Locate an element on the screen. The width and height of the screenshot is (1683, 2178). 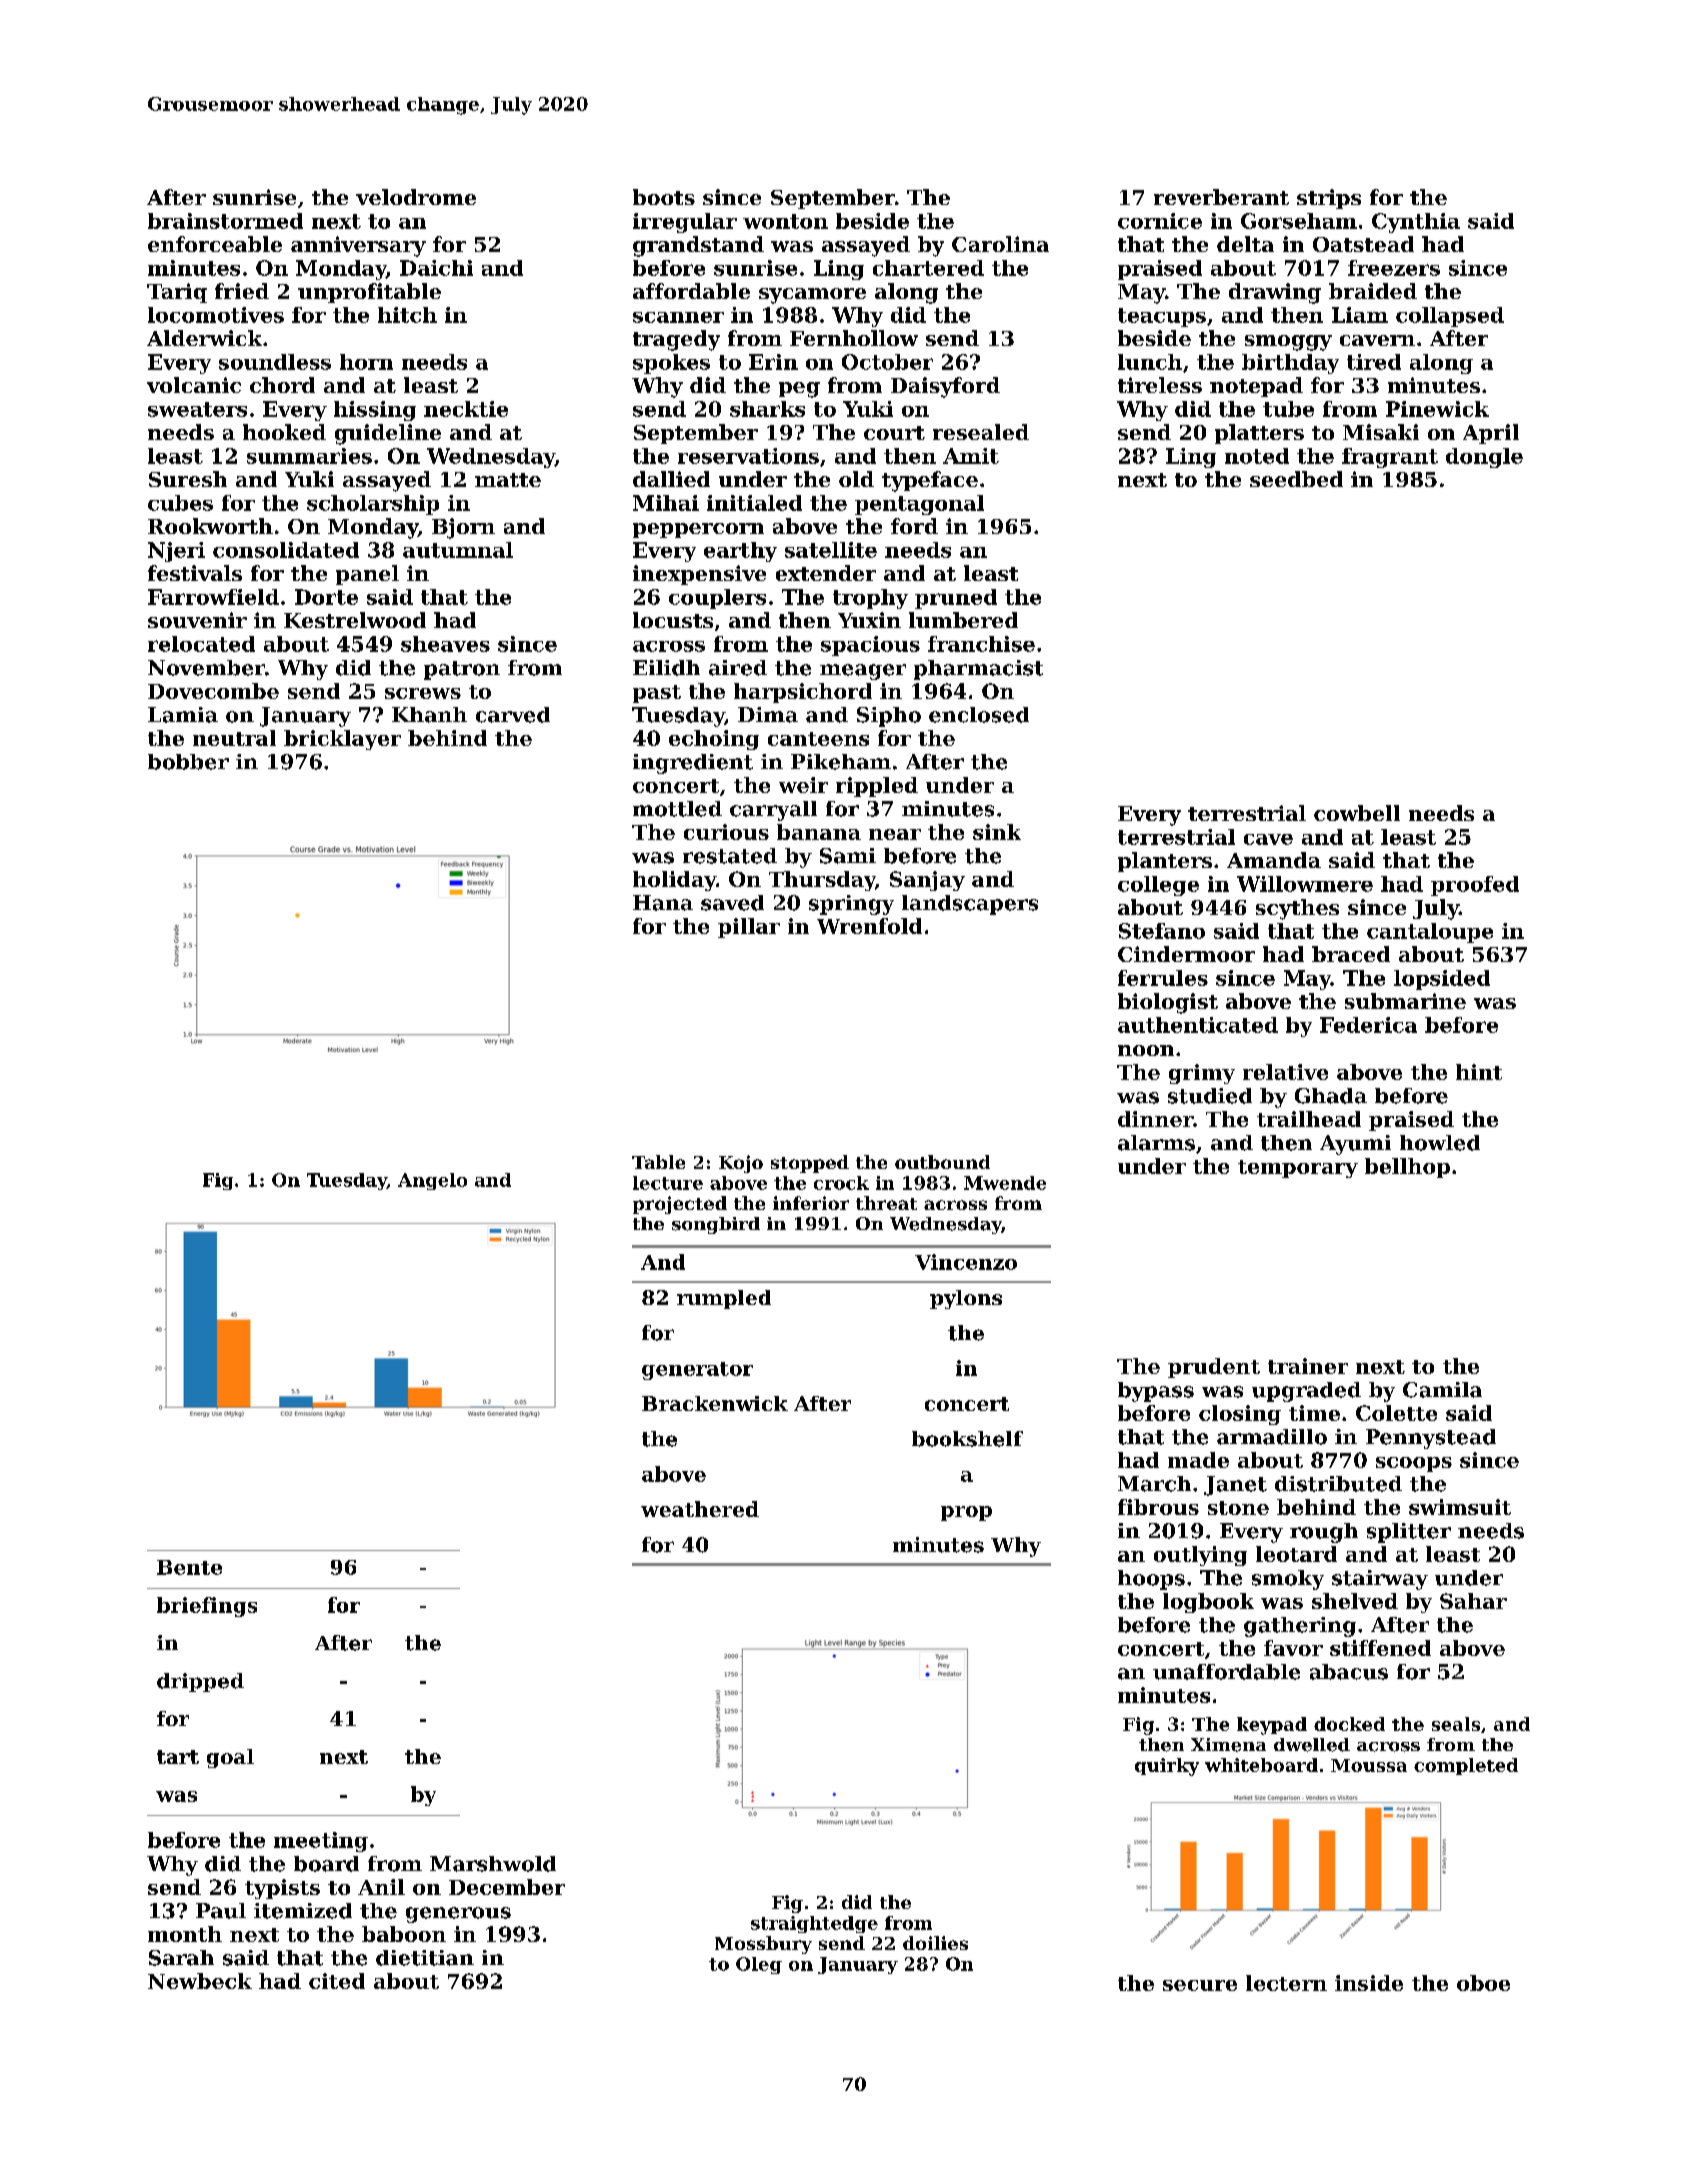
Angelo is located at coordinates (432, 1181).
